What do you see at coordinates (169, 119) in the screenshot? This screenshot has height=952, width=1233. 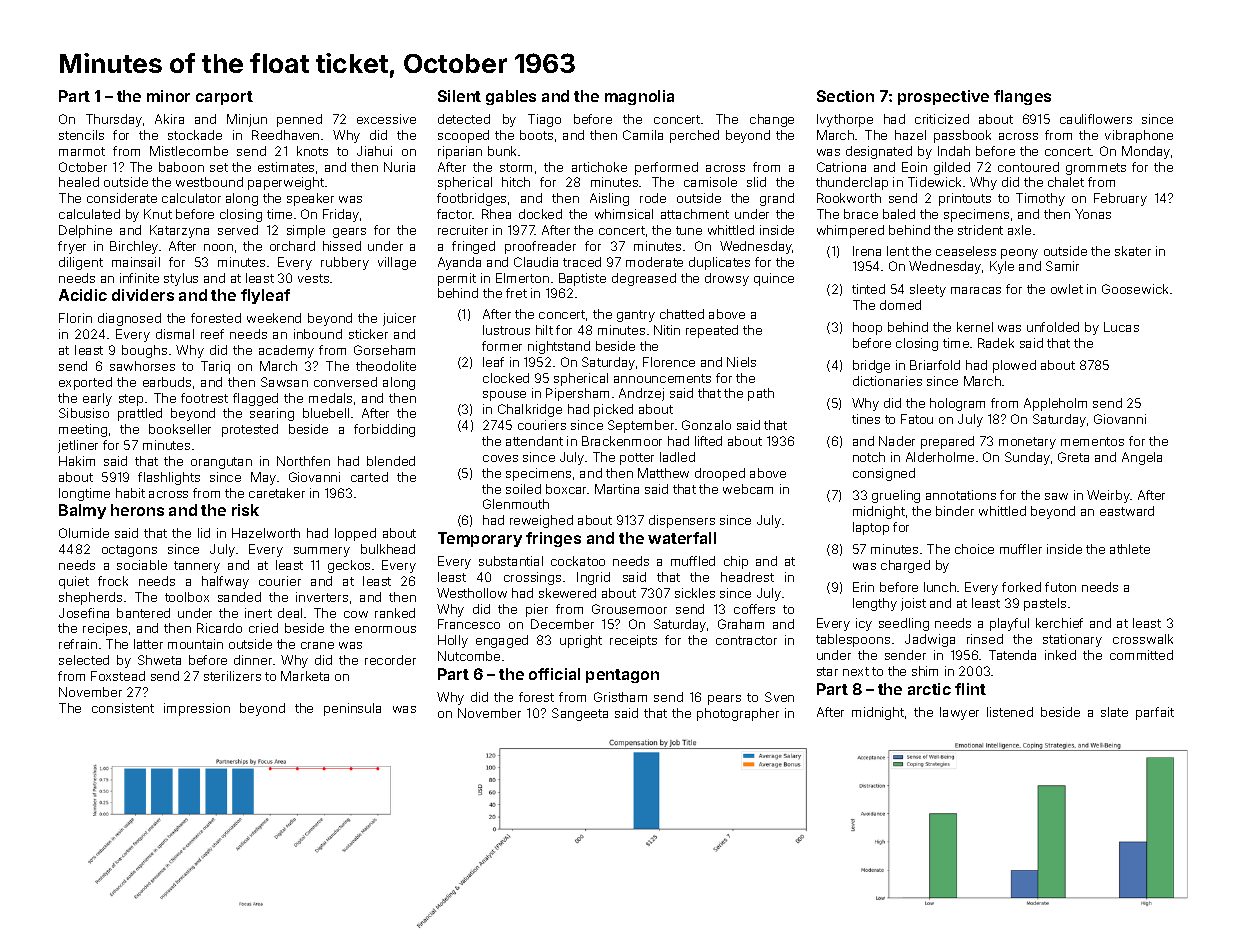 I see `Akira` at bounding box center [169, 119].
